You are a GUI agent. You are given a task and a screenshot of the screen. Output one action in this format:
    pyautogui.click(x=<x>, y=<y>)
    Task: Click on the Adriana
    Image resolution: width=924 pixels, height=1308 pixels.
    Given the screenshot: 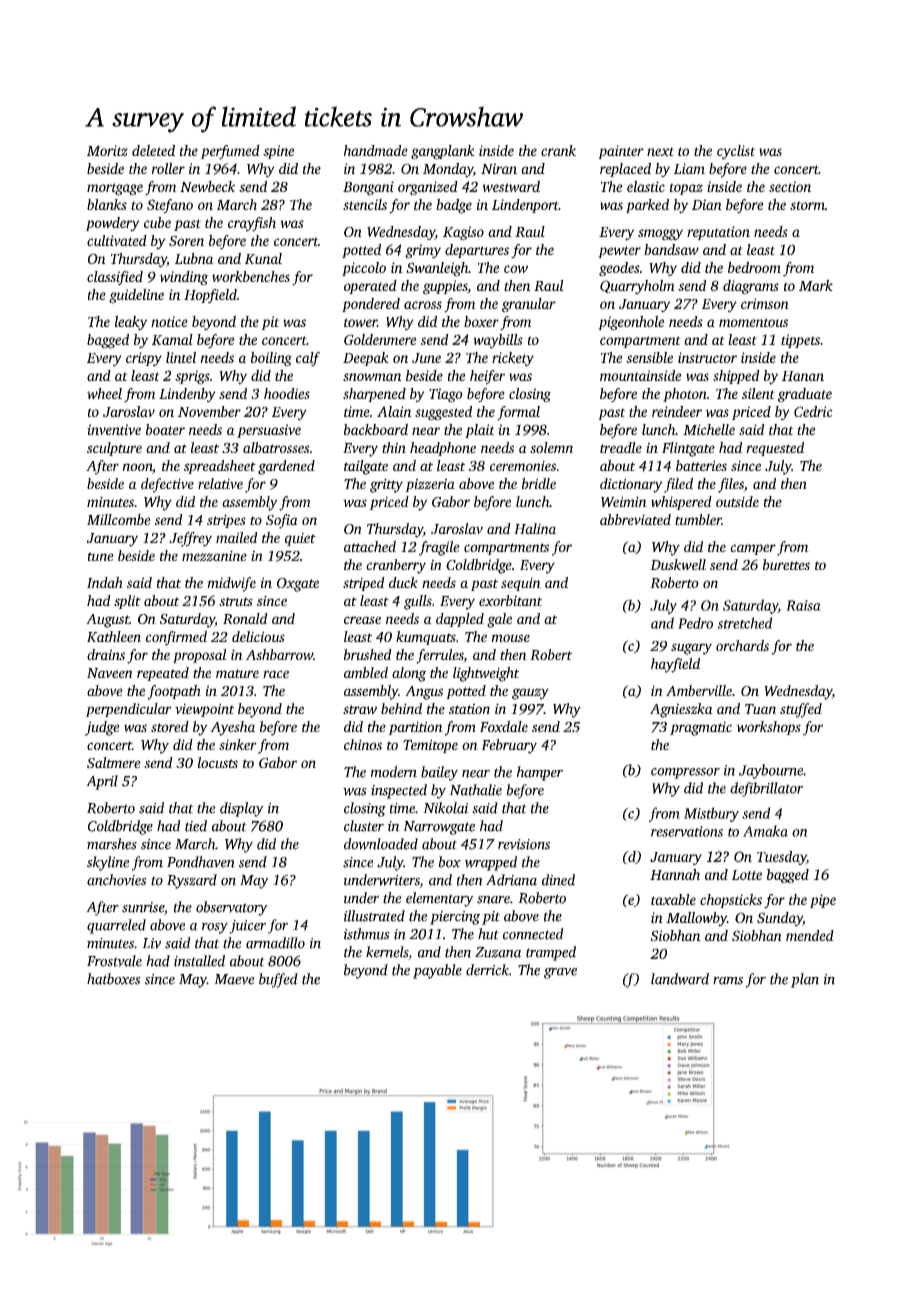 What is the action you would take?
    pyautogui.click(x=511, y=880)
